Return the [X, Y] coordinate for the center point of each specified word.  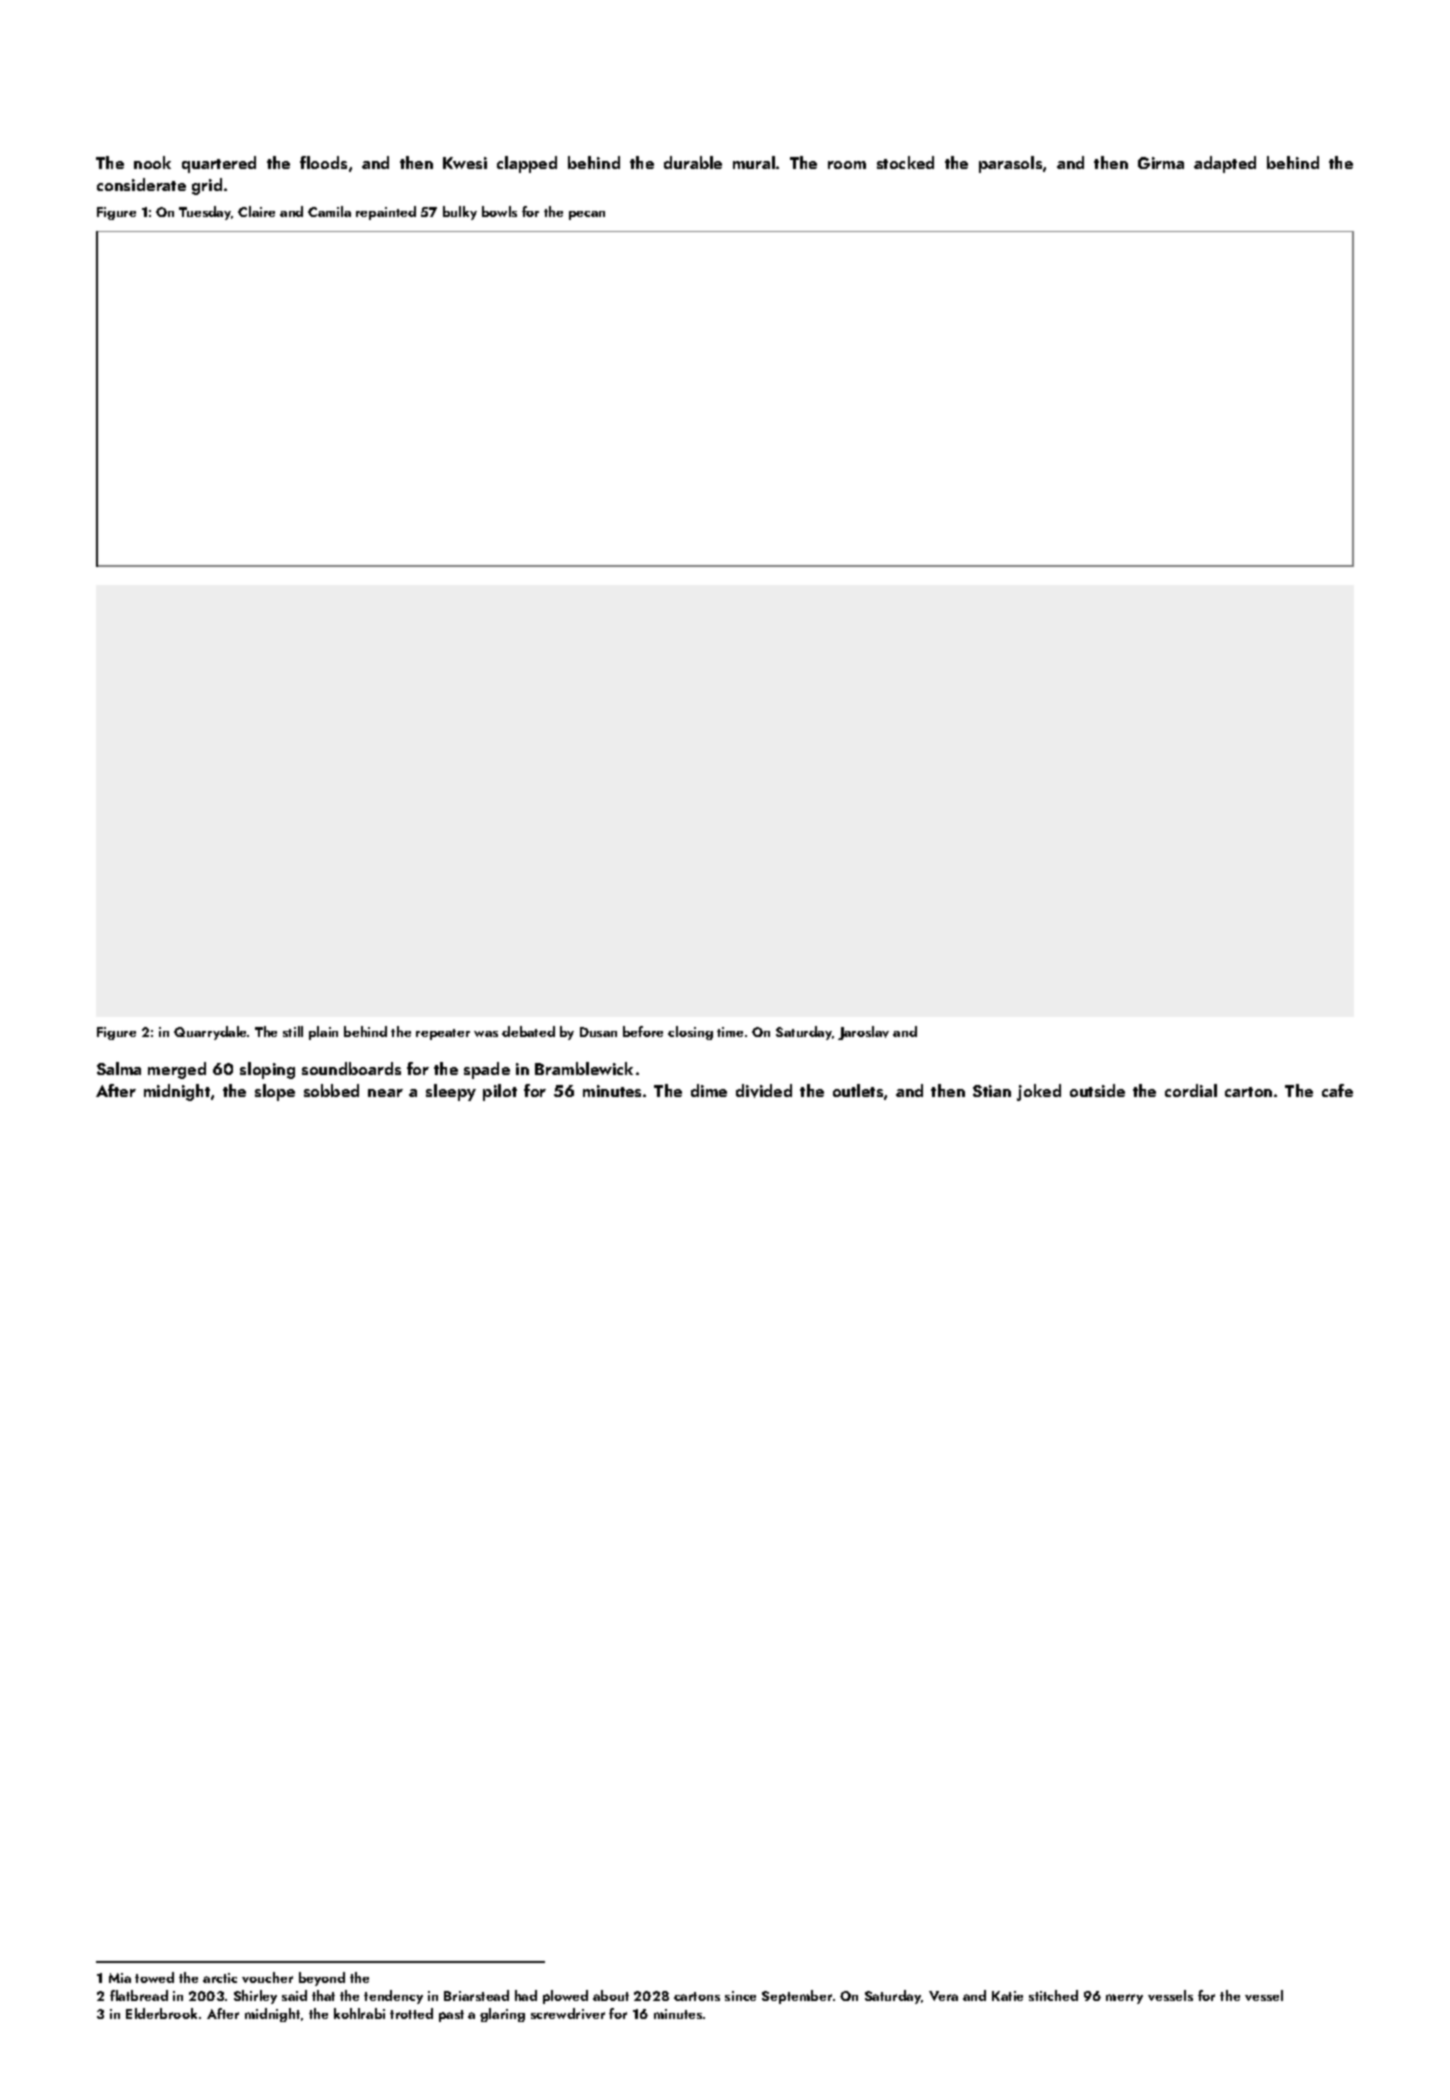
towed [154, 1977]
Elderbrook [161, 2013]
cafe [1337, 1090]
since [740, 1996]
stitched [1053, 1995]
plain [323, 1033]
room [847, 165]
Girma [1161, 163]
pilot [500, 1092]
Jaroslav [863, 1033]
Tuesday [205, 213]
